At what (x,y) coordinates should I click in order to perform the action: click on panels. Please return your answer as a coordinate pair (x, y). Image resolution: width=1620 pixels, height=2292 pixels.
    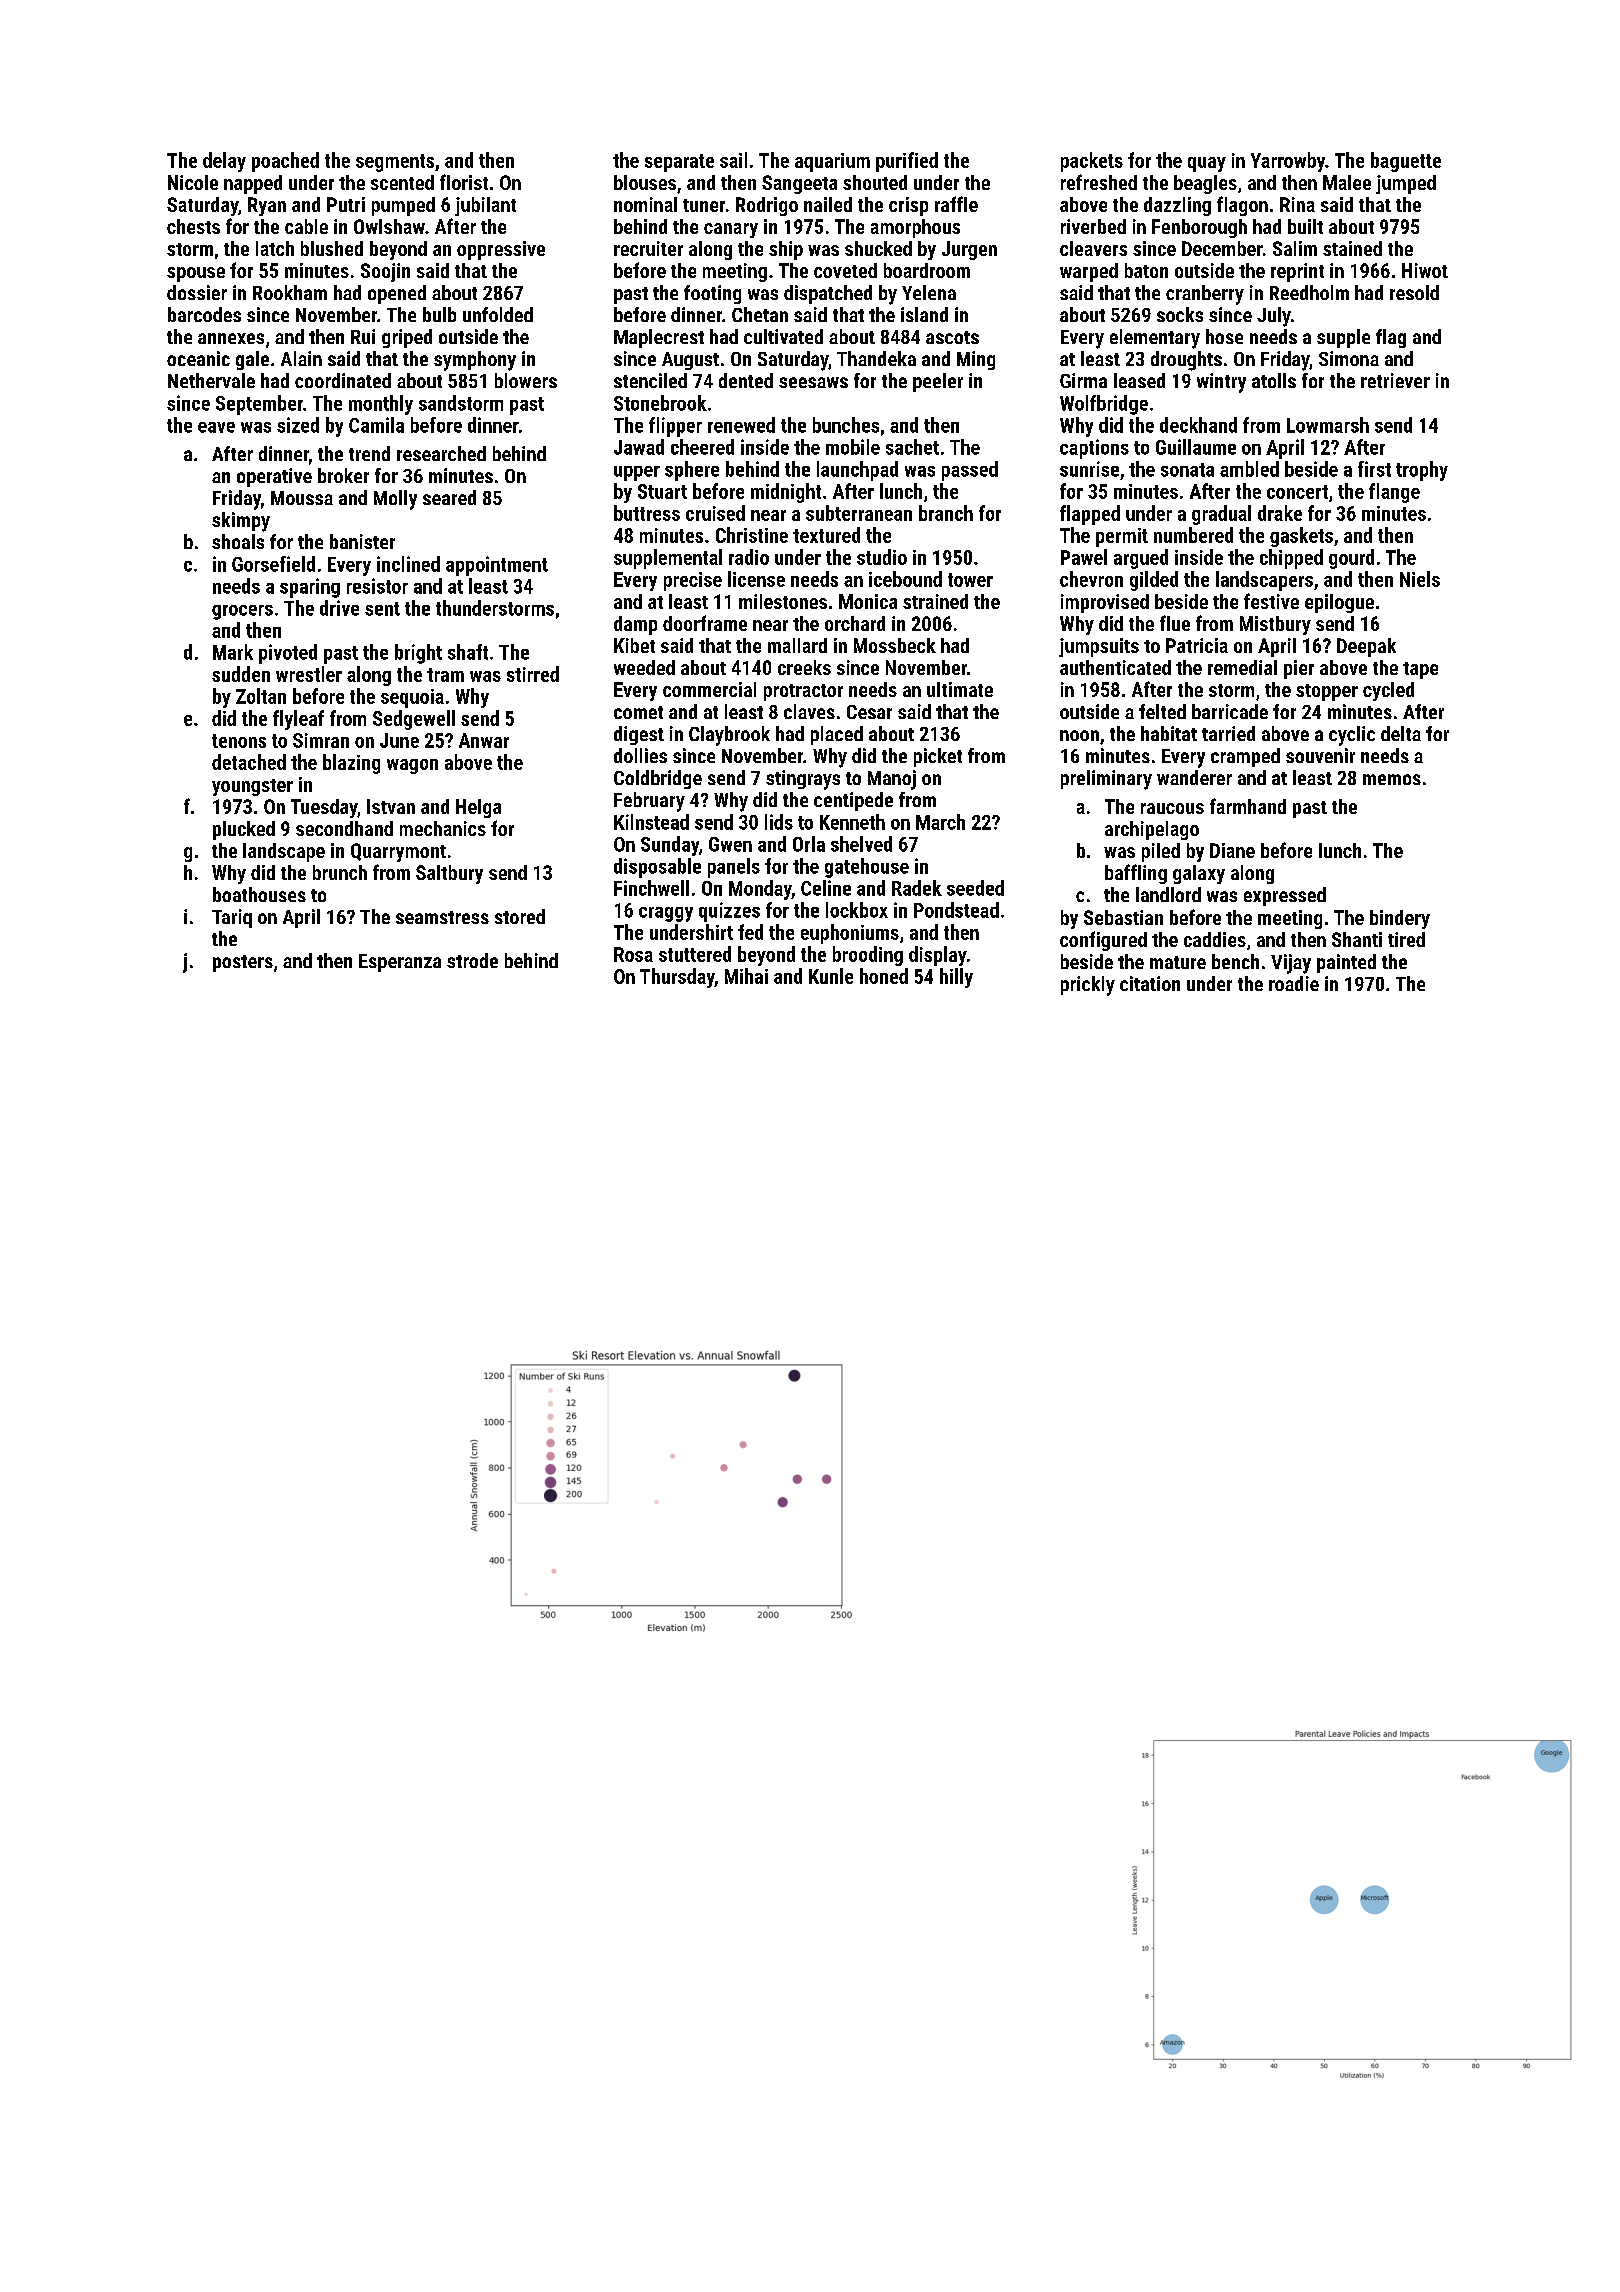
    Looking at the image, I should click on (734, 868).
